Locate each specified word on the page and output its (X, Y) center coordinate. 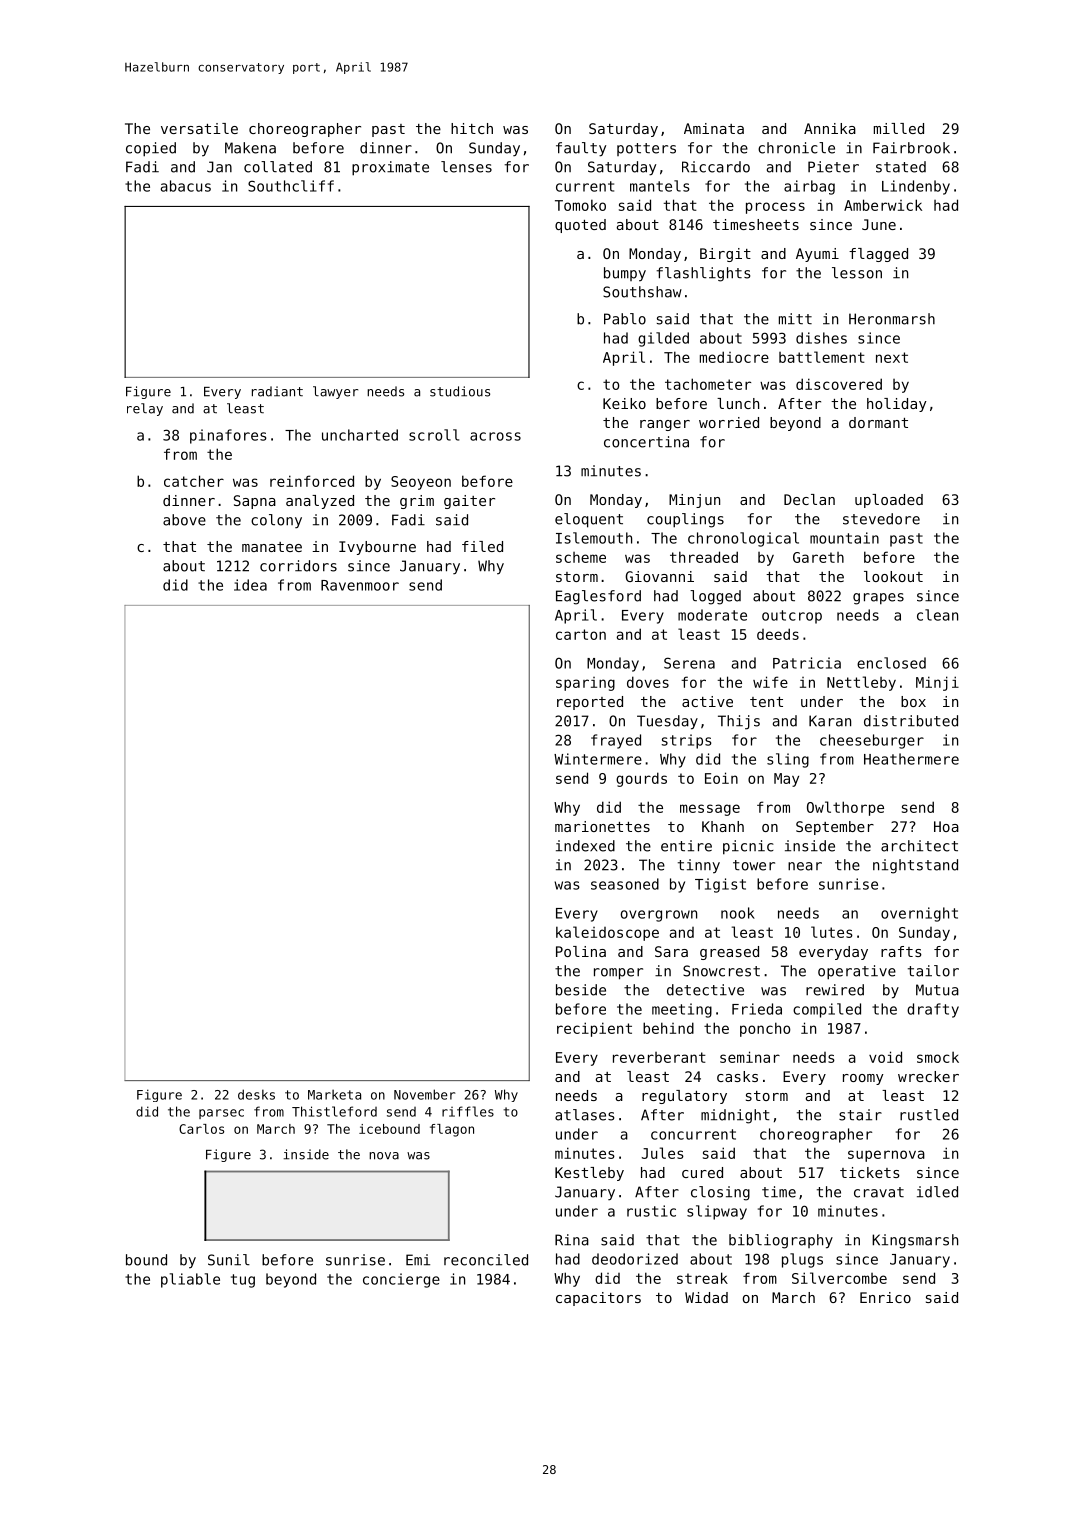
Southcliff (291, 186)
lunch (738, 403)
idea (250, 585)
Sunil (229, 1260)
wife (770, 682)
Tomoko (580, 205)
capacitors (598, 1299)
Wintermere (598, 759)
